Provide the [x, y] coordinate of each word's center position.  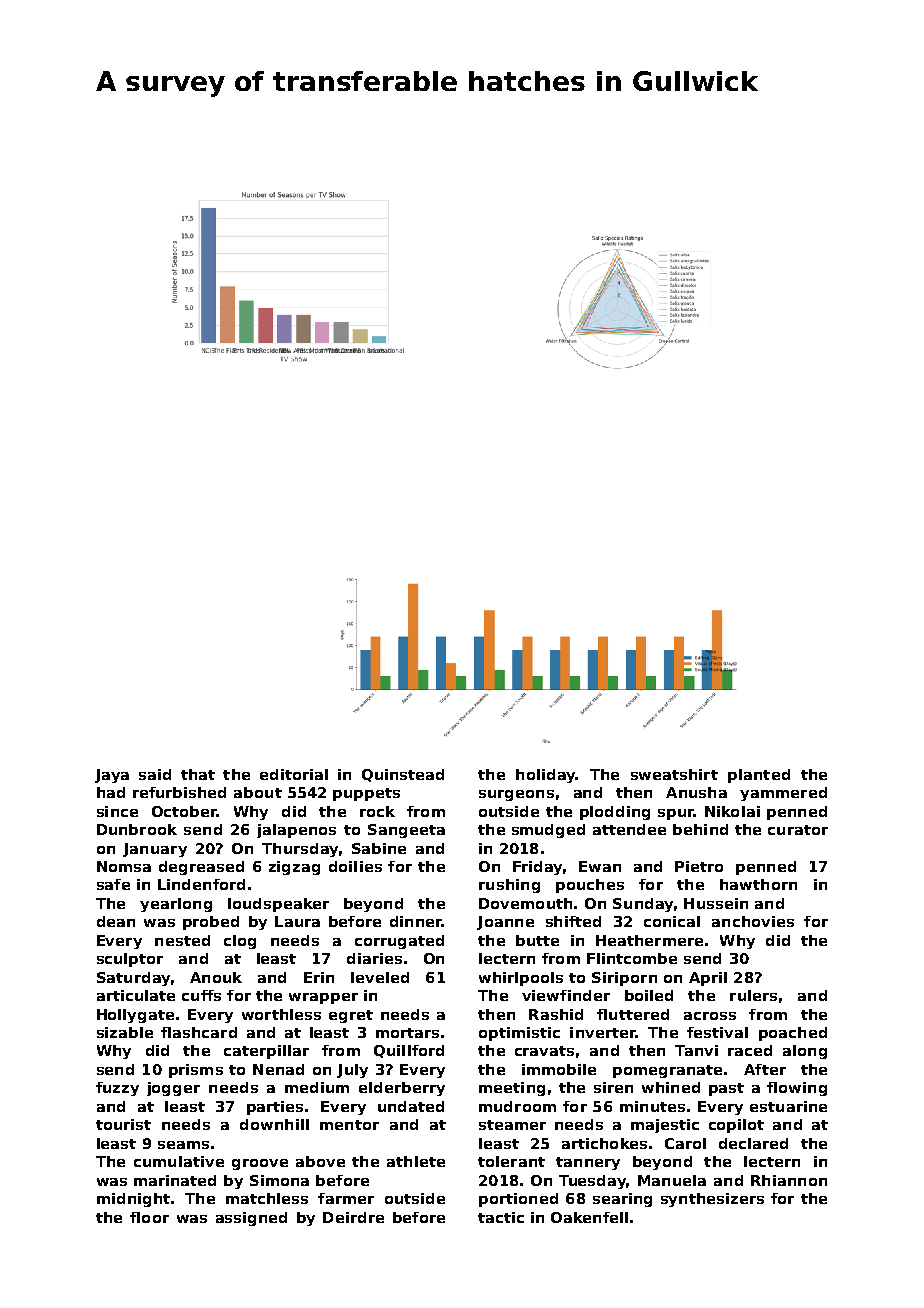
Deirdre [353, 1217]
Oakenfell [589, 1217]
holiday [546, 776]
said [155, 774]
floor [149, 1217]
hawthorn [758, 884]
